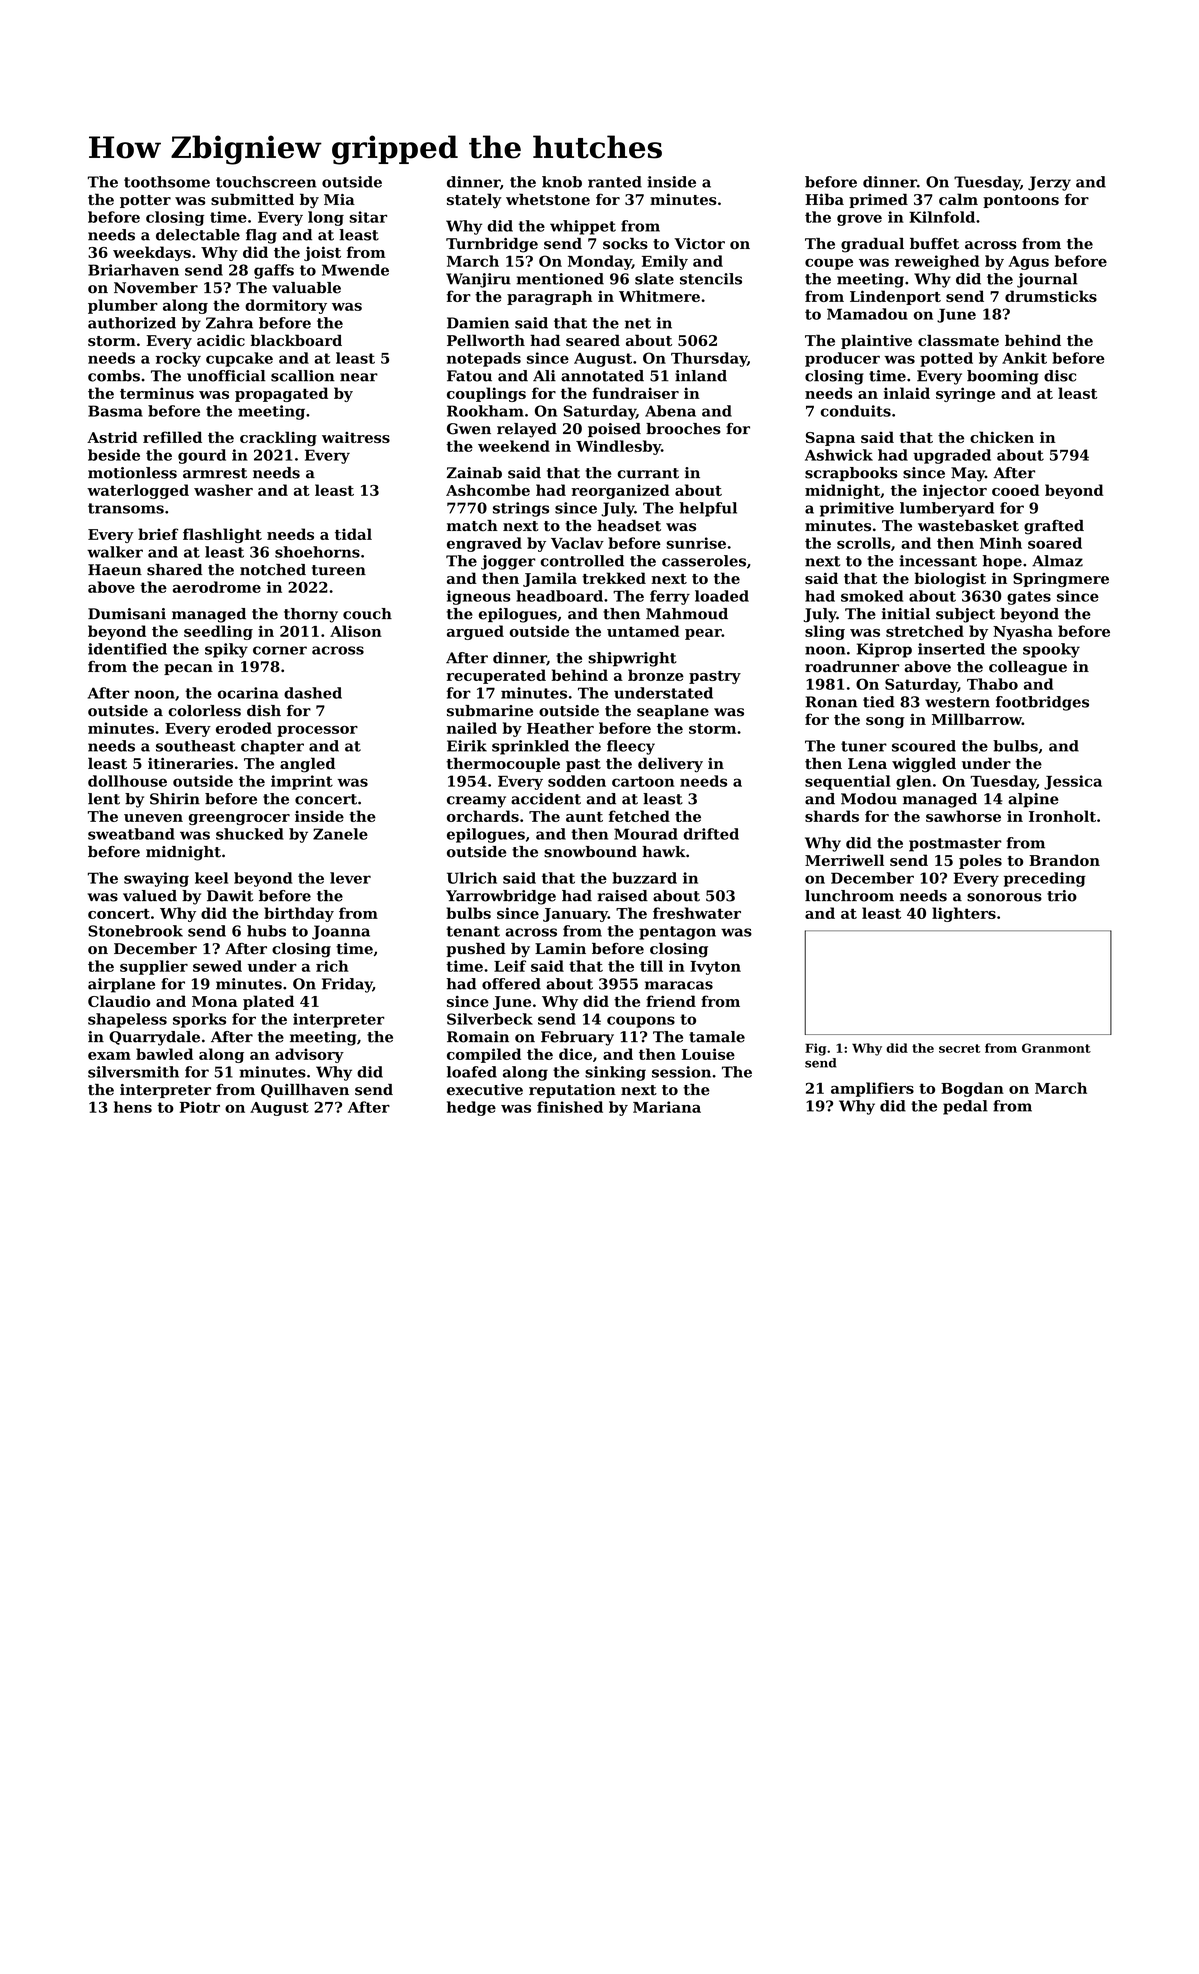  What do you see at coordinates (266, 182) in the image?
I see `touchscreen` at bounding box center [266, 182].
